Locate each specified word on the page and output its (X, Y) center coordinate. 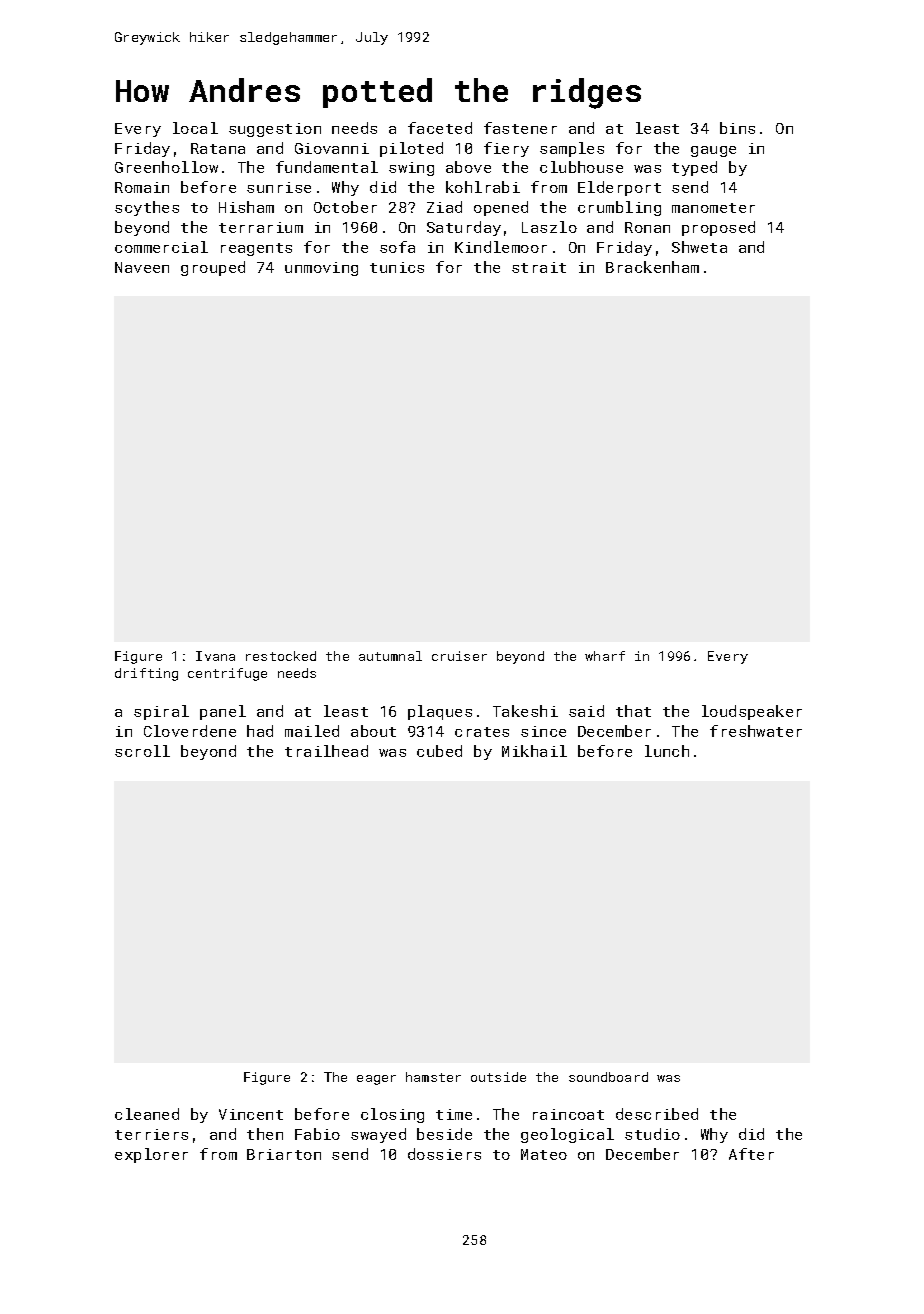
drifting (146, 674)
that (633, 711)
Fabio (317, 1134)
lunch (667, 751)
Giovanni (332, 148)
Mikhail (534, 751)
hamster (433, 1077)
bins (737, 128)
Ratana (218, 148)
